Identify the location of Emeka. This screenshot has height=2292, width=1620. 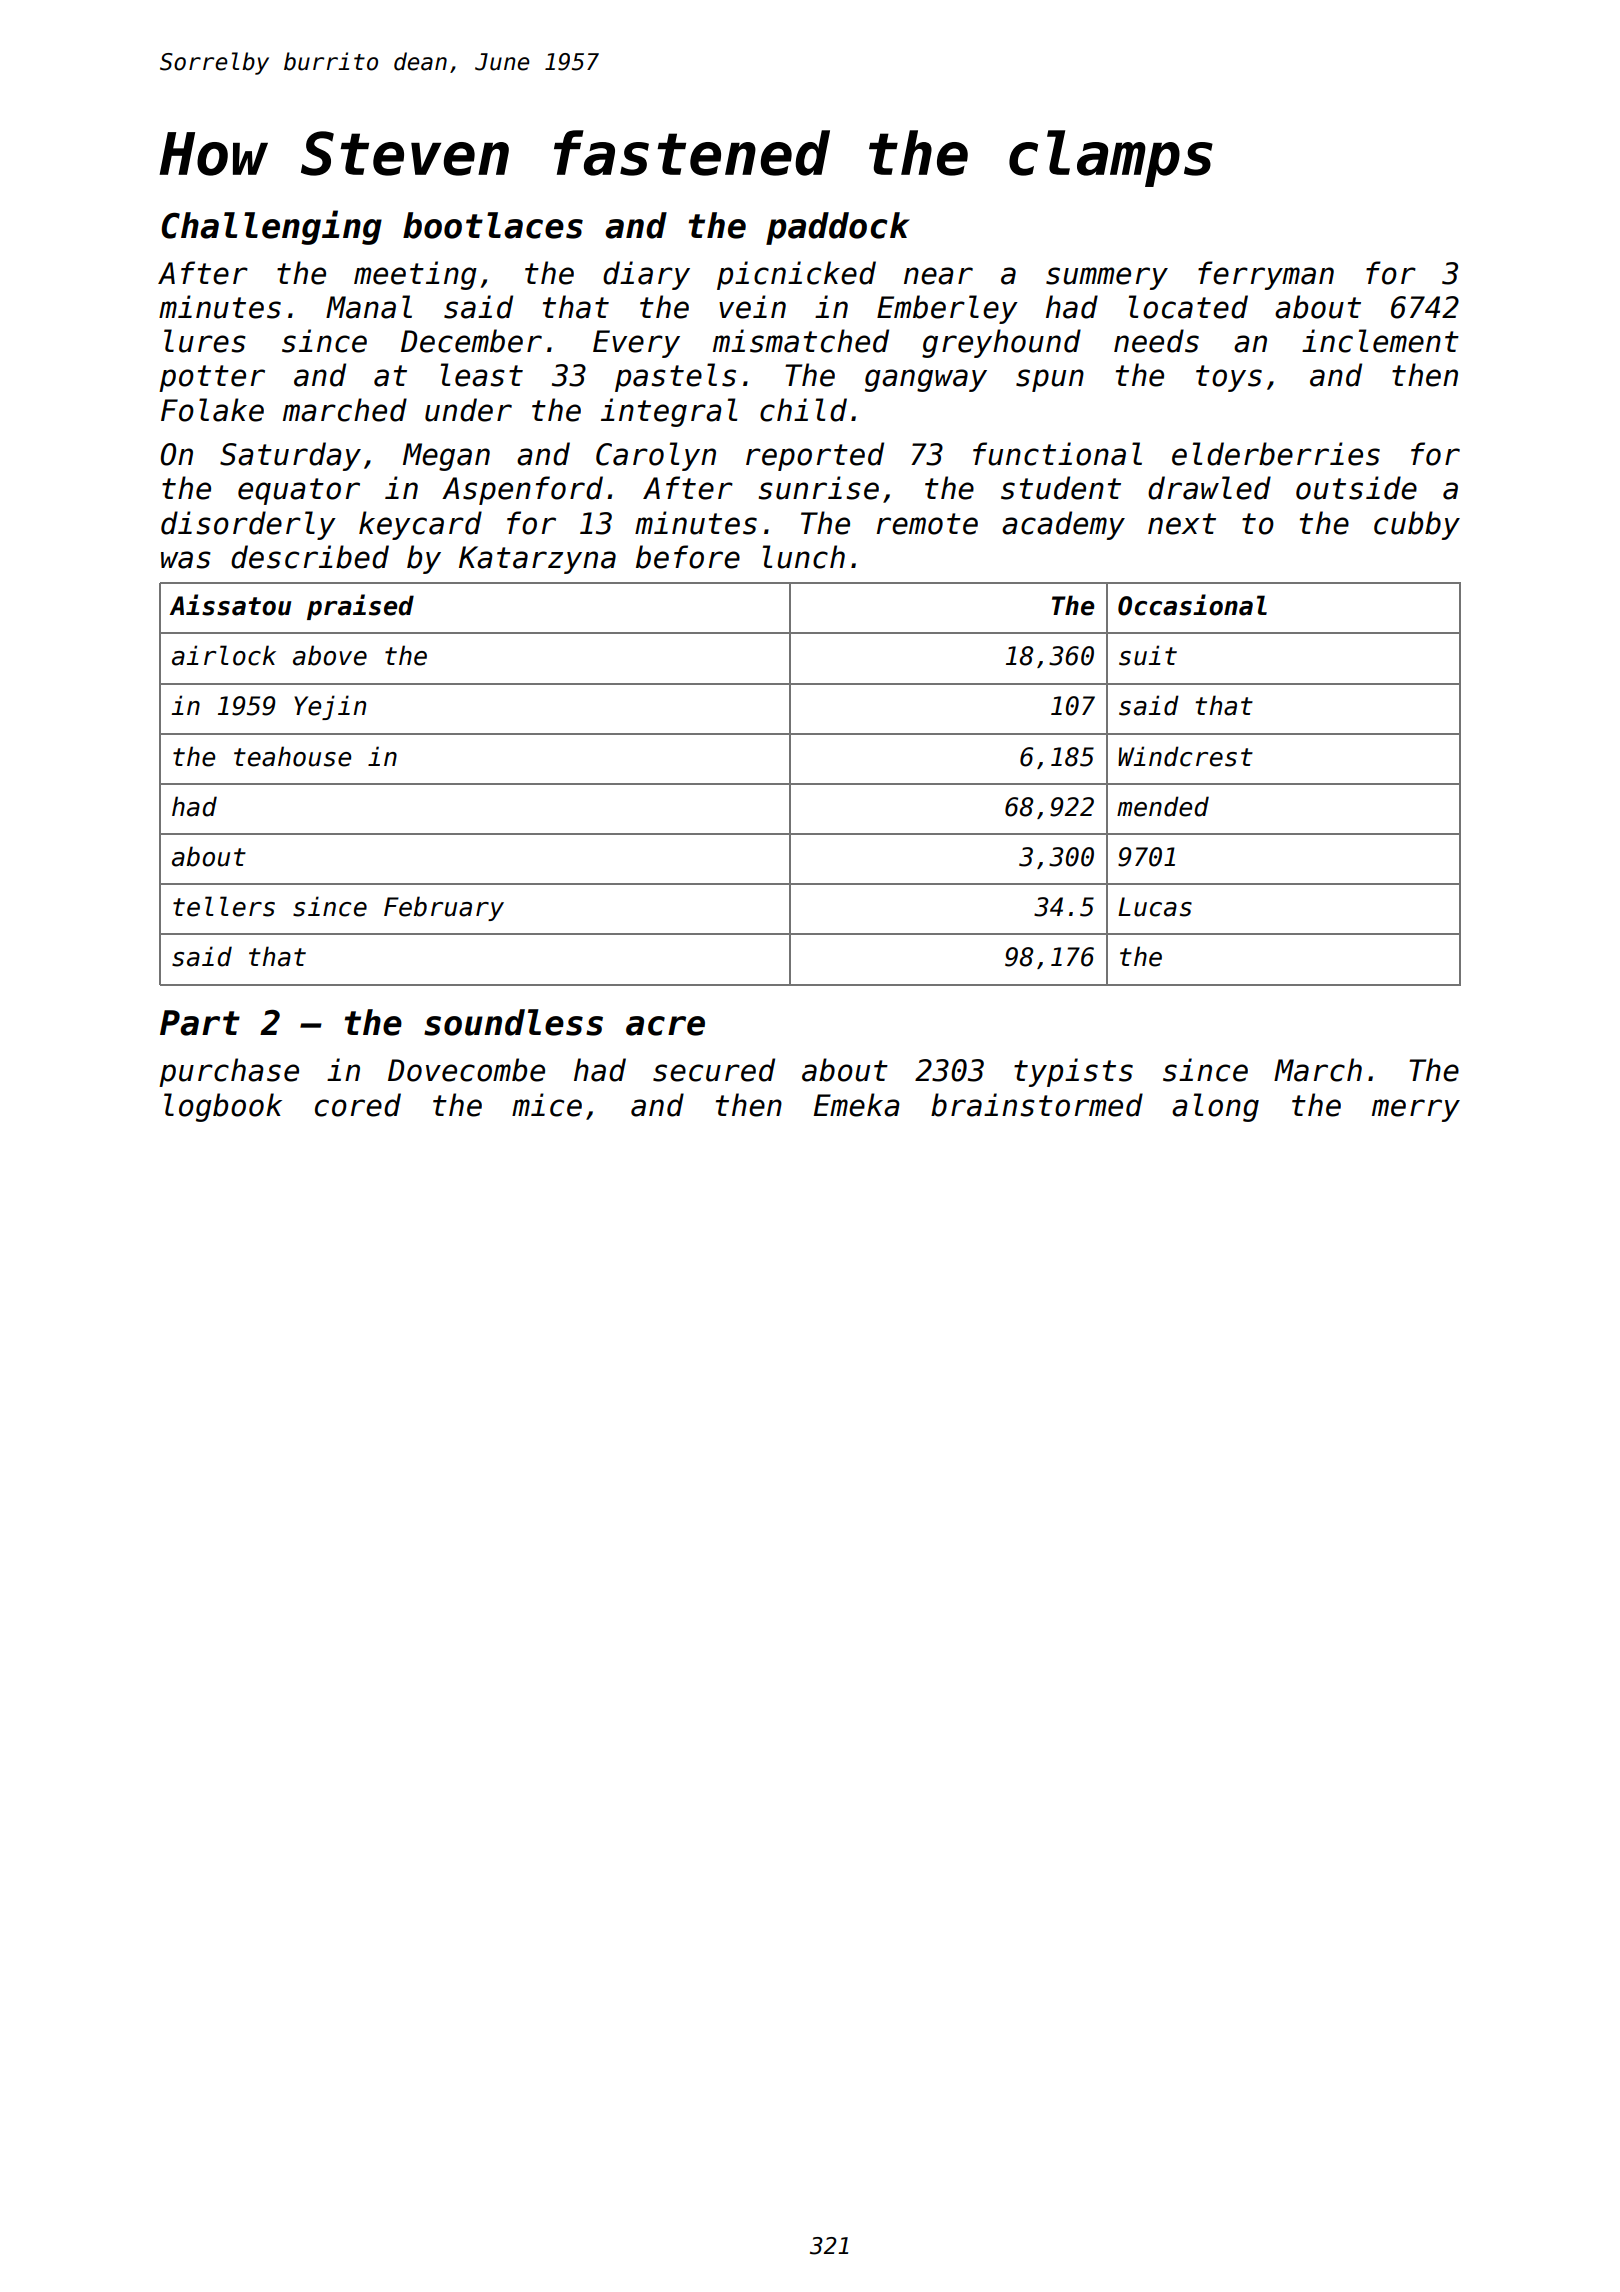
(857, 1105).
